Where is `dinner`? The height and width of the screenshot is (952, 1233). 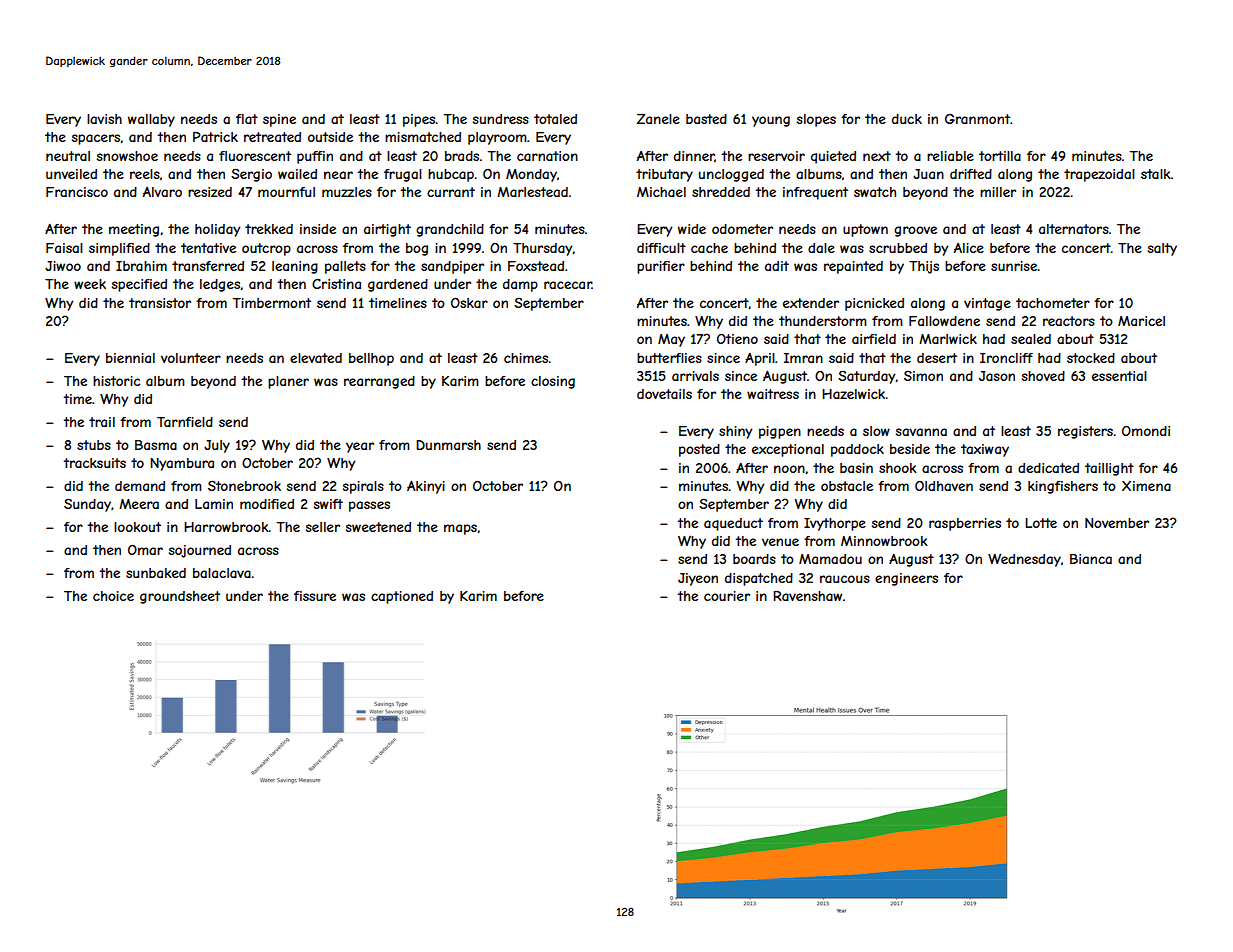 dinner is located at coordinates (694, 156).
